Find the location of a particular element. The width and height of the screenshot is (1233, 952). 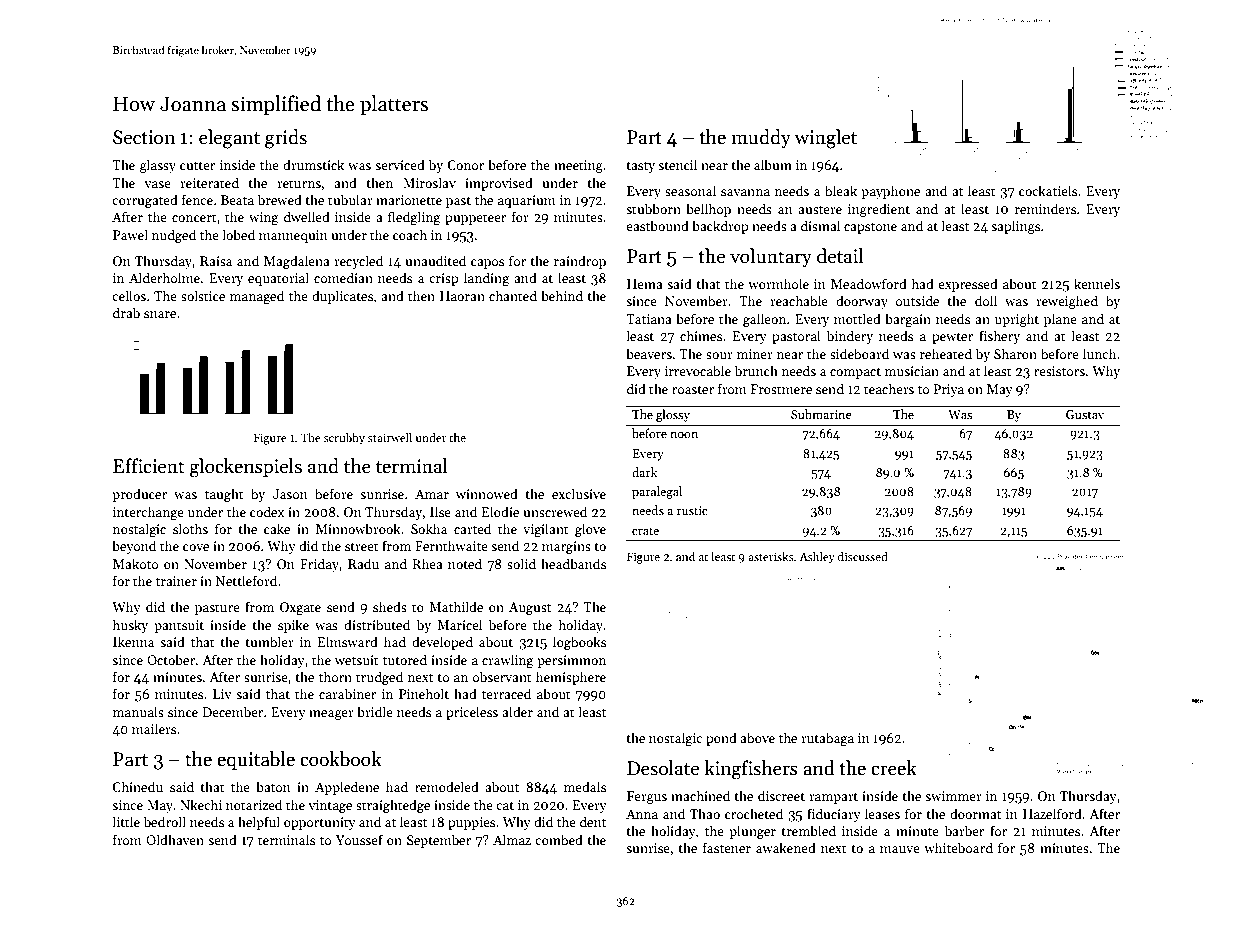

Conor is located at coordinates (465, 165).
